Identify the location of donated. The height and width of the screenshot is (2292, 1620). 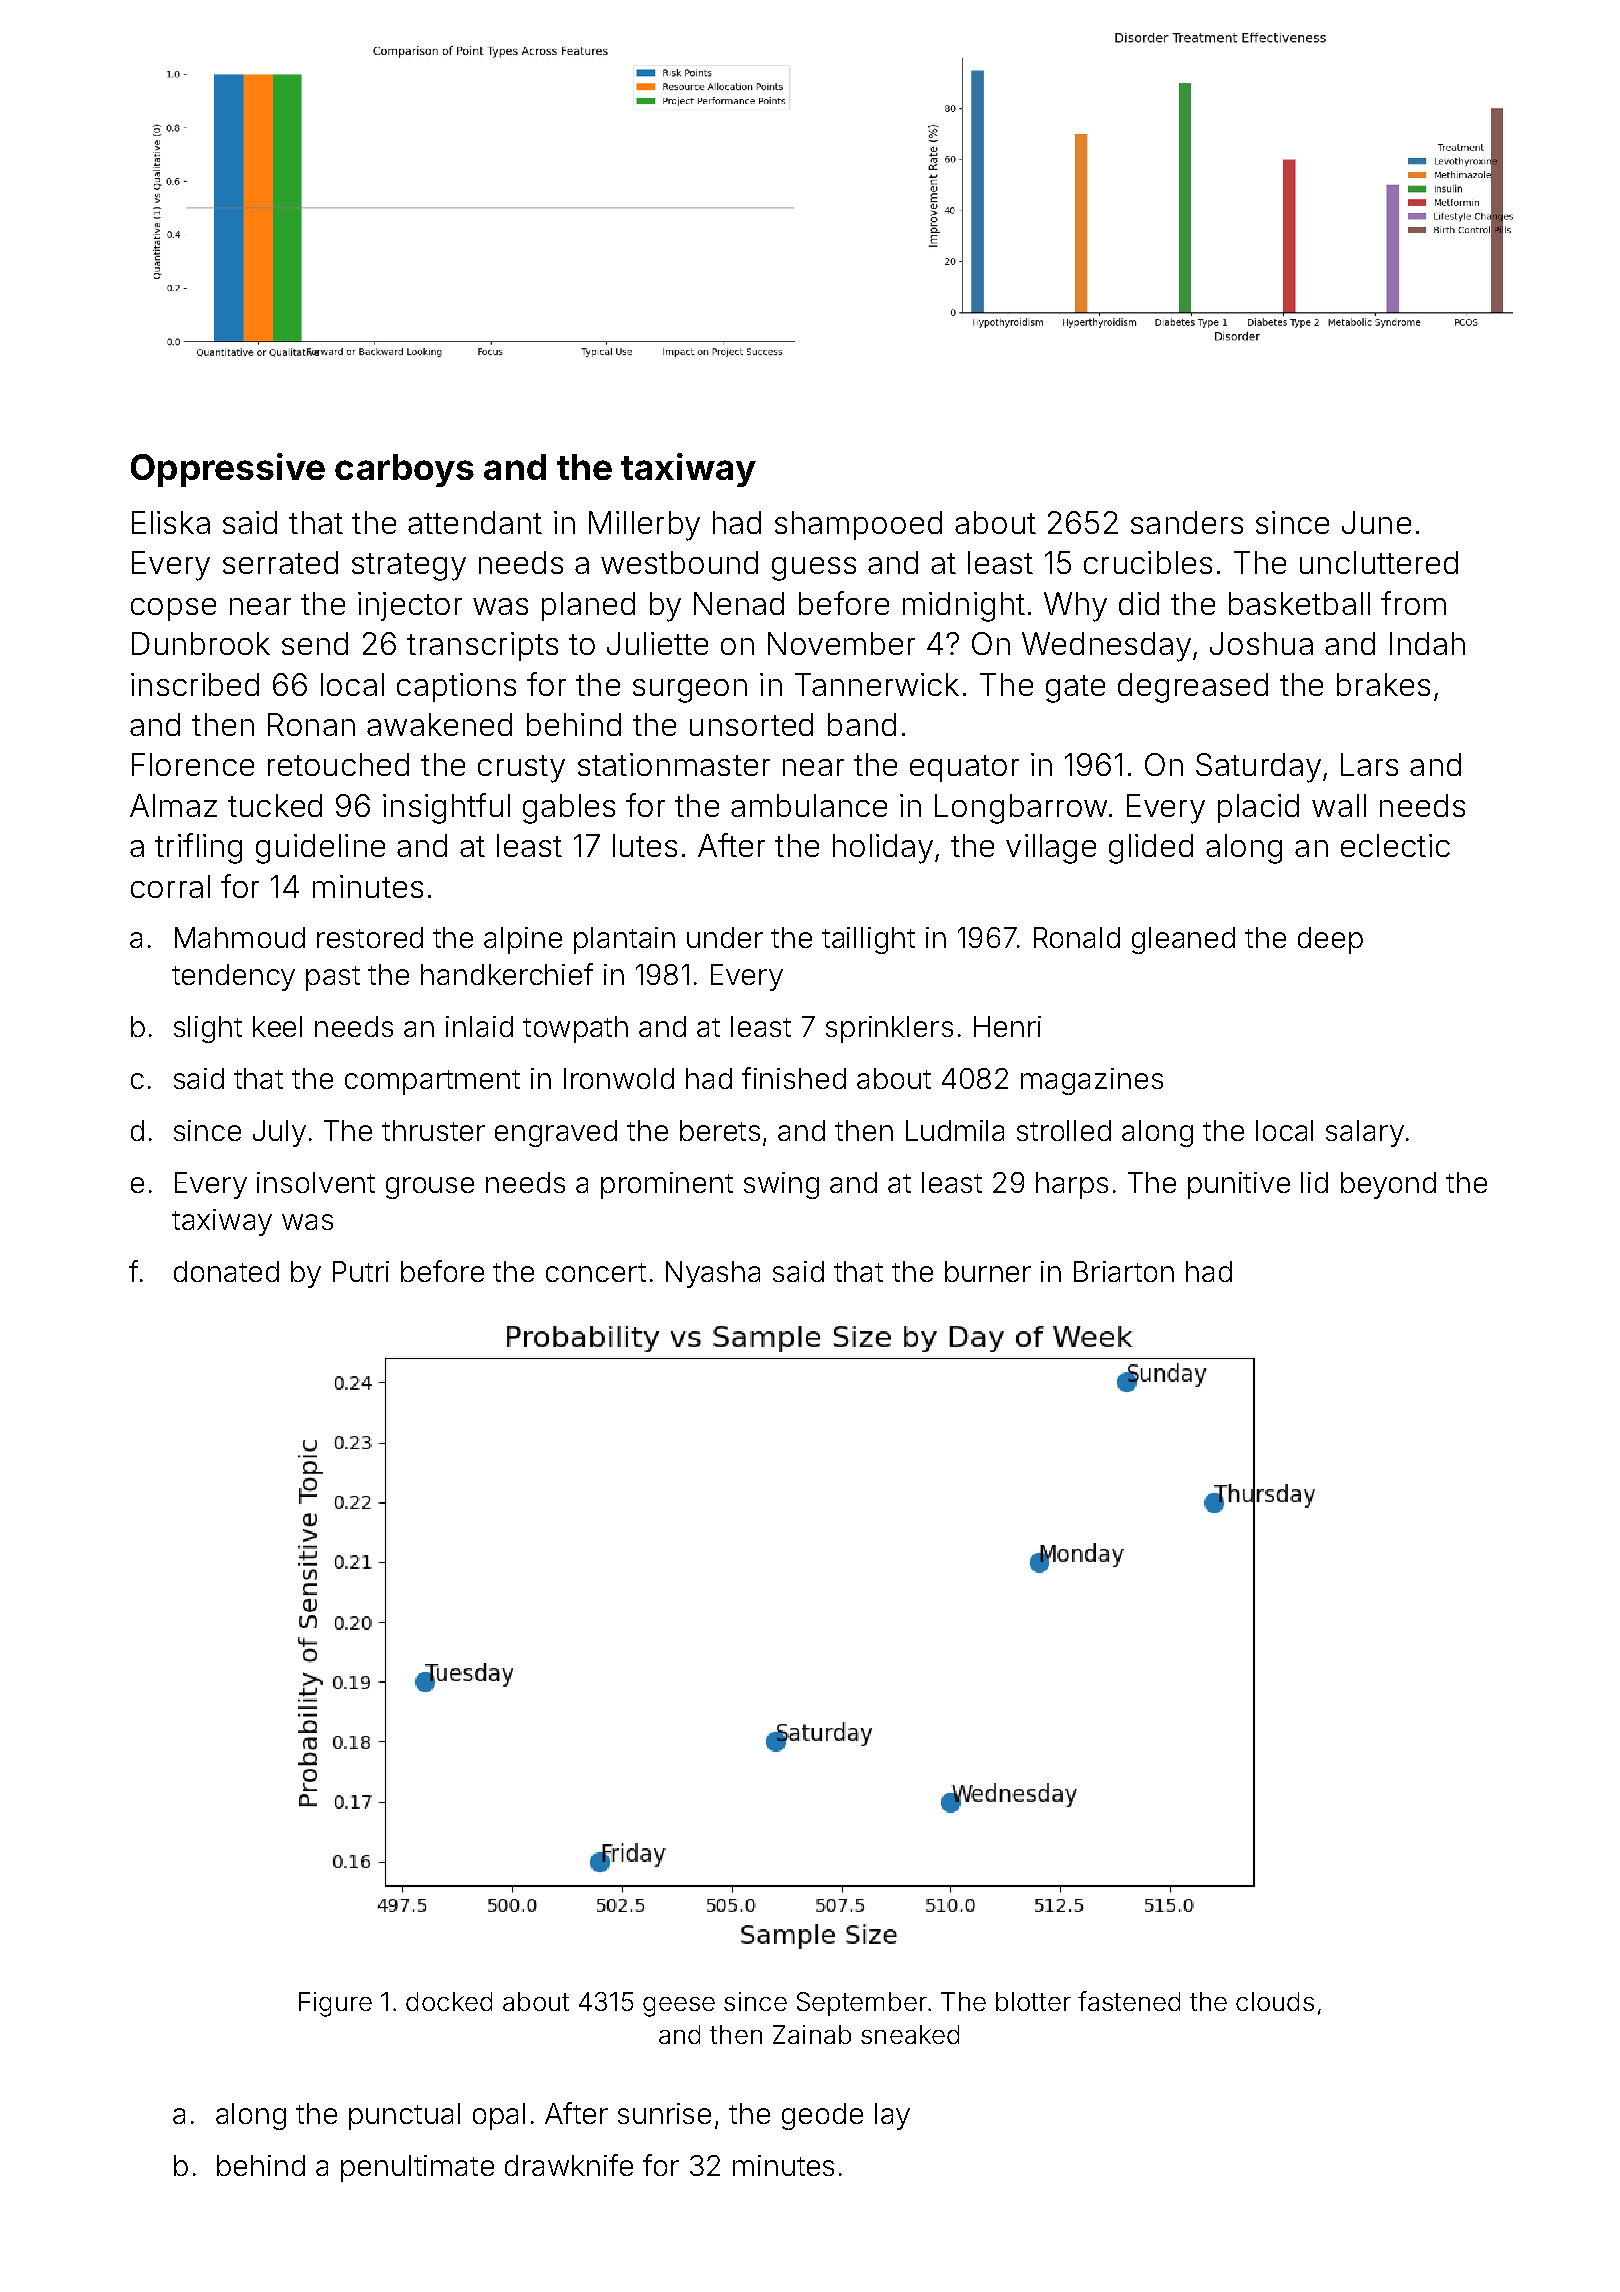
(226, 1271).
